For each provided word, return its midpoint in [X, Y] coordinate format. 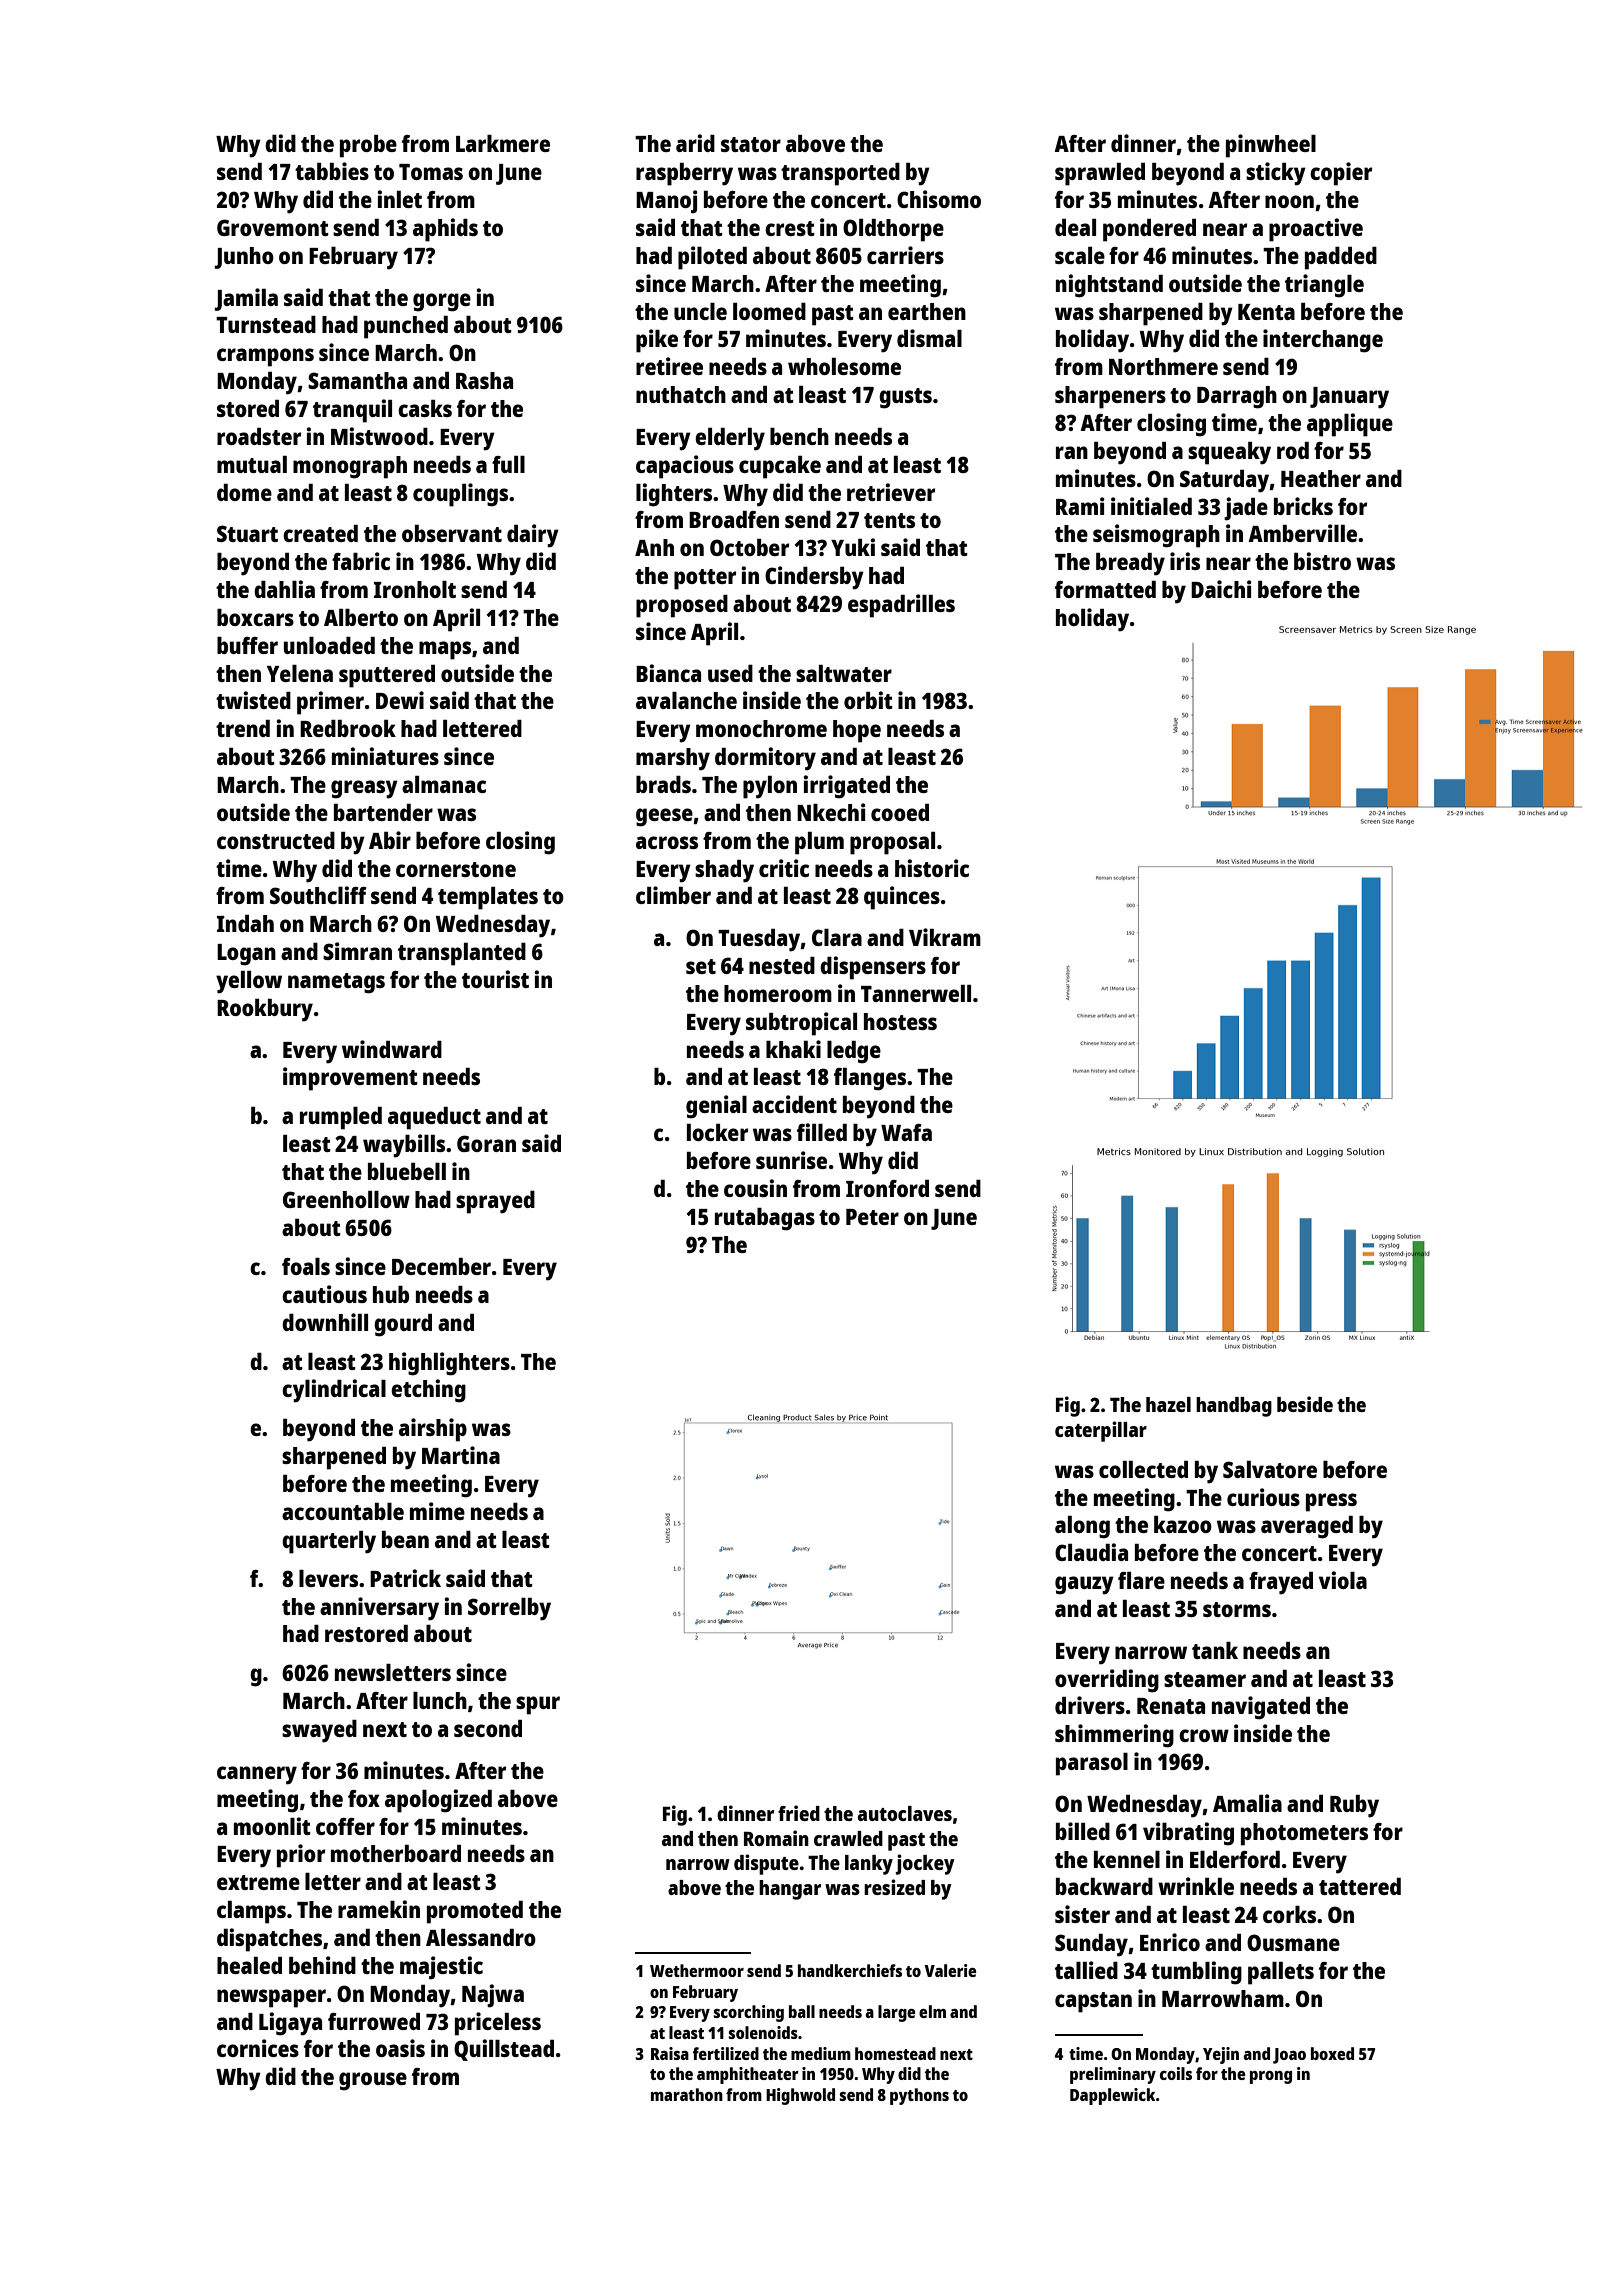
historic [932, 868]
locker [717, 1132]
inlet [399, 199]
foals [306, 1266]
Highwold [800, 2096]
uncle [700, 311]
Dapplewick [1113, 2096]
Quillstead [504, 2050]
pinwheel [1271, 146]
